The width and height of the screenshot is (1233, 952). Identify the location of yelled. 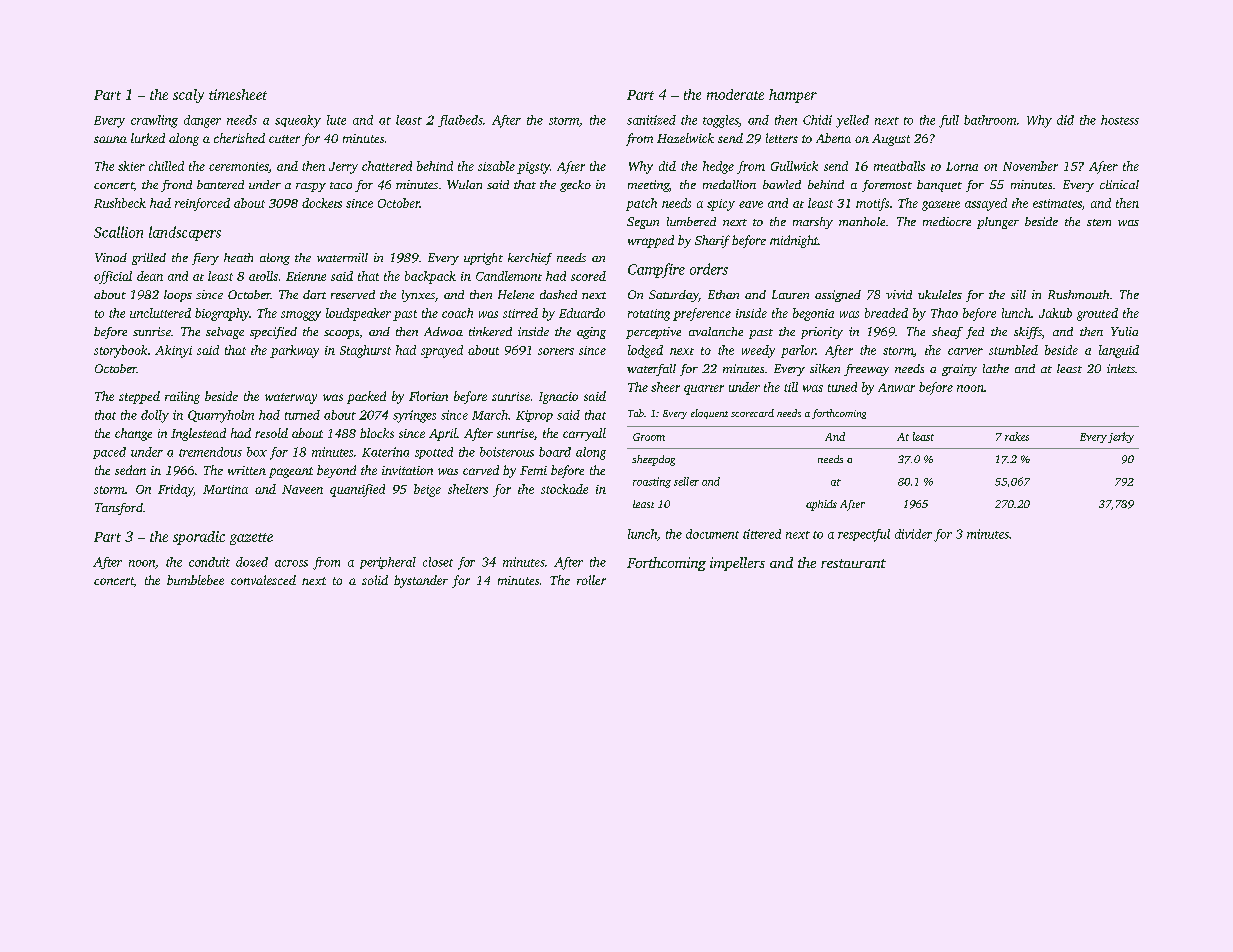
(852, 121).
